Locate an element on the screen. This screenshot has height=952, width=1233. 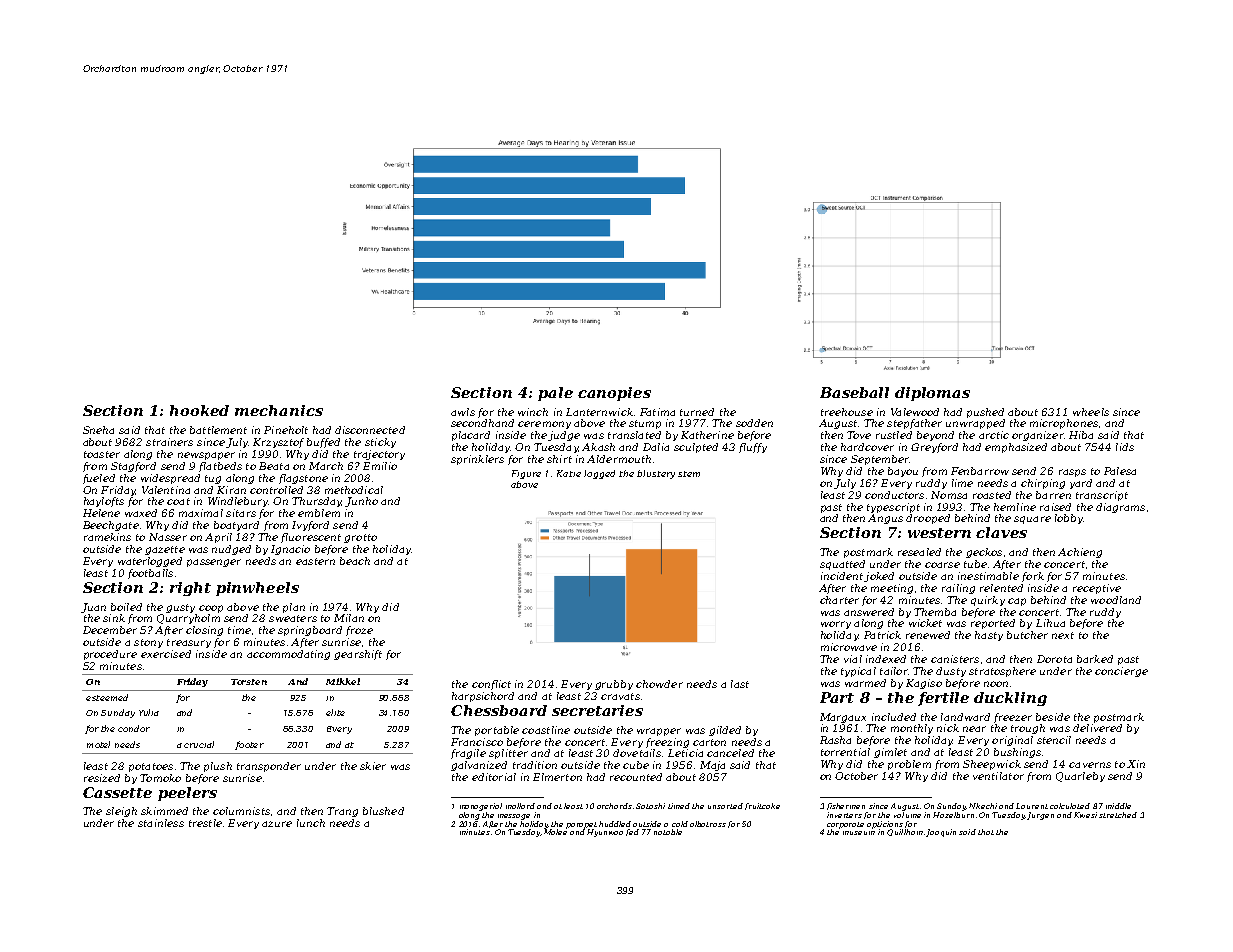
diplomas is located at coordinates (932, 394).
